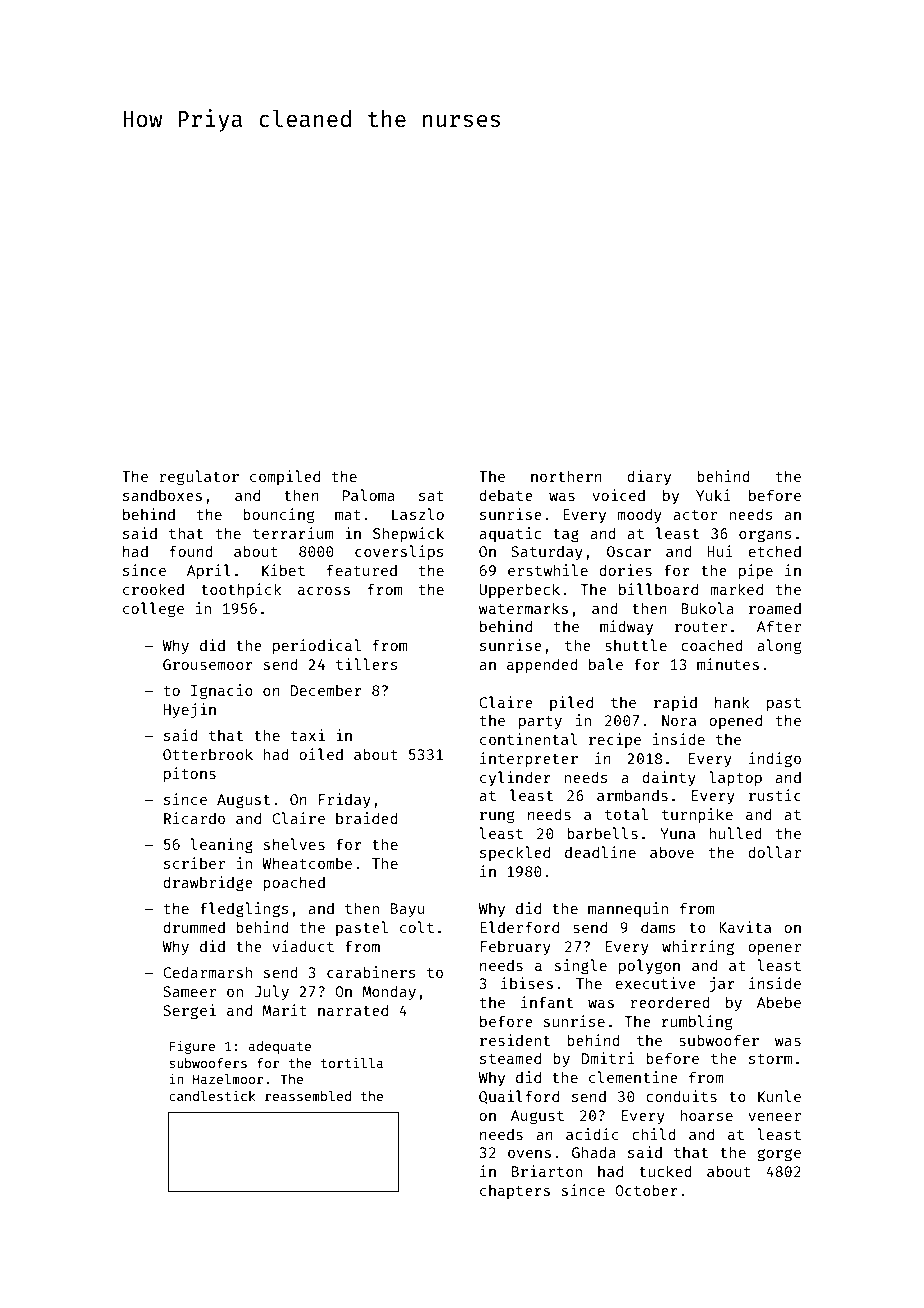 The image size is (924, 1308). What do you see at coordinates (189, 991) in the page?
I see `Sameer` at bounding box center [189, 991].
